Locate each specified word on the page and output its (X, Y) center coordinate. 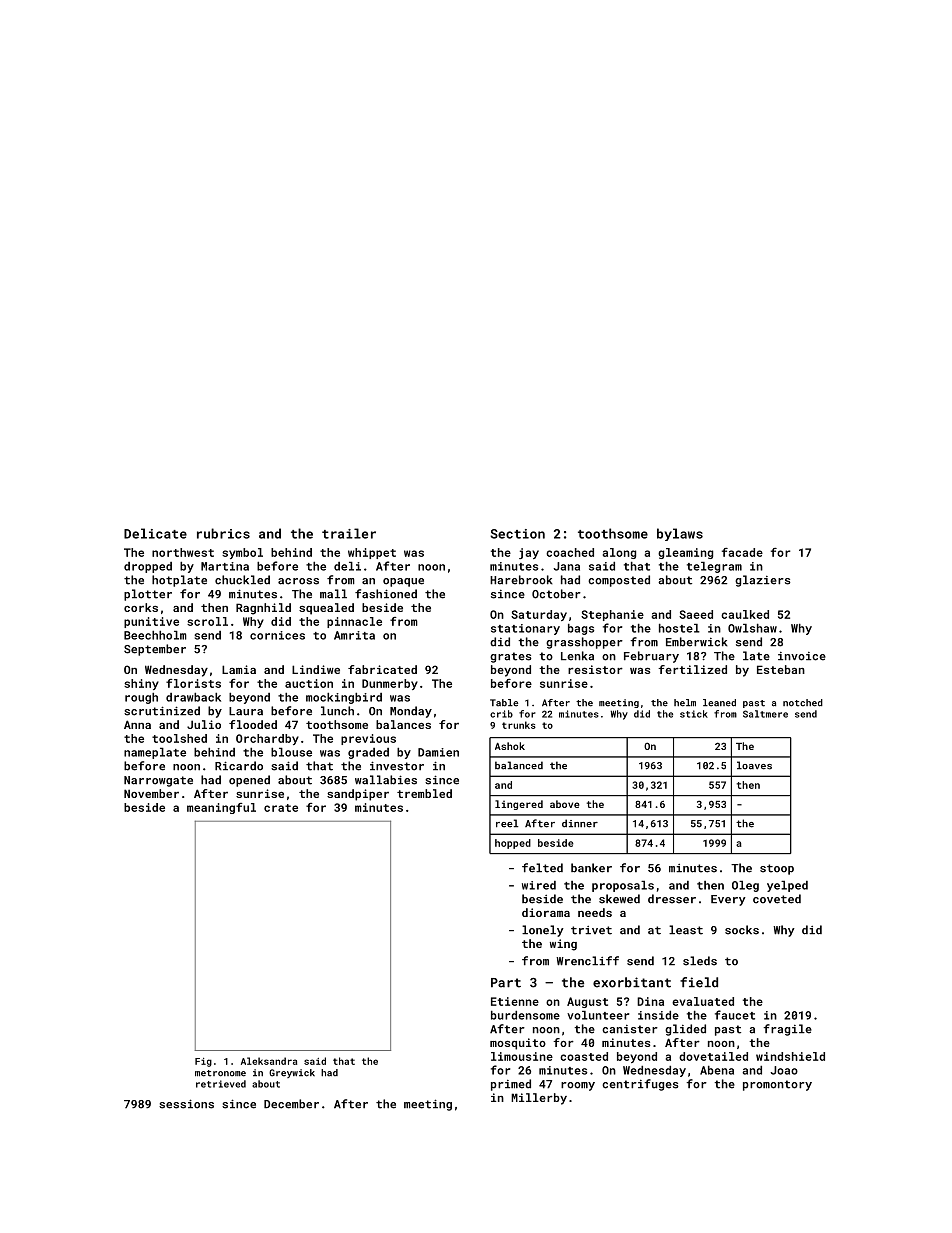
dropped (148, 567)
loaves (754, 765)
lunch (337, 711)
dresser (672, 899)
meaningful (221, 808)
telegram (714, 567)
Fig (203, 1062)
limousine (522, 1056)
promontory (777, 1085)
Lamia (239, 669)
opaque (403, 582)
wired (539, 885)
